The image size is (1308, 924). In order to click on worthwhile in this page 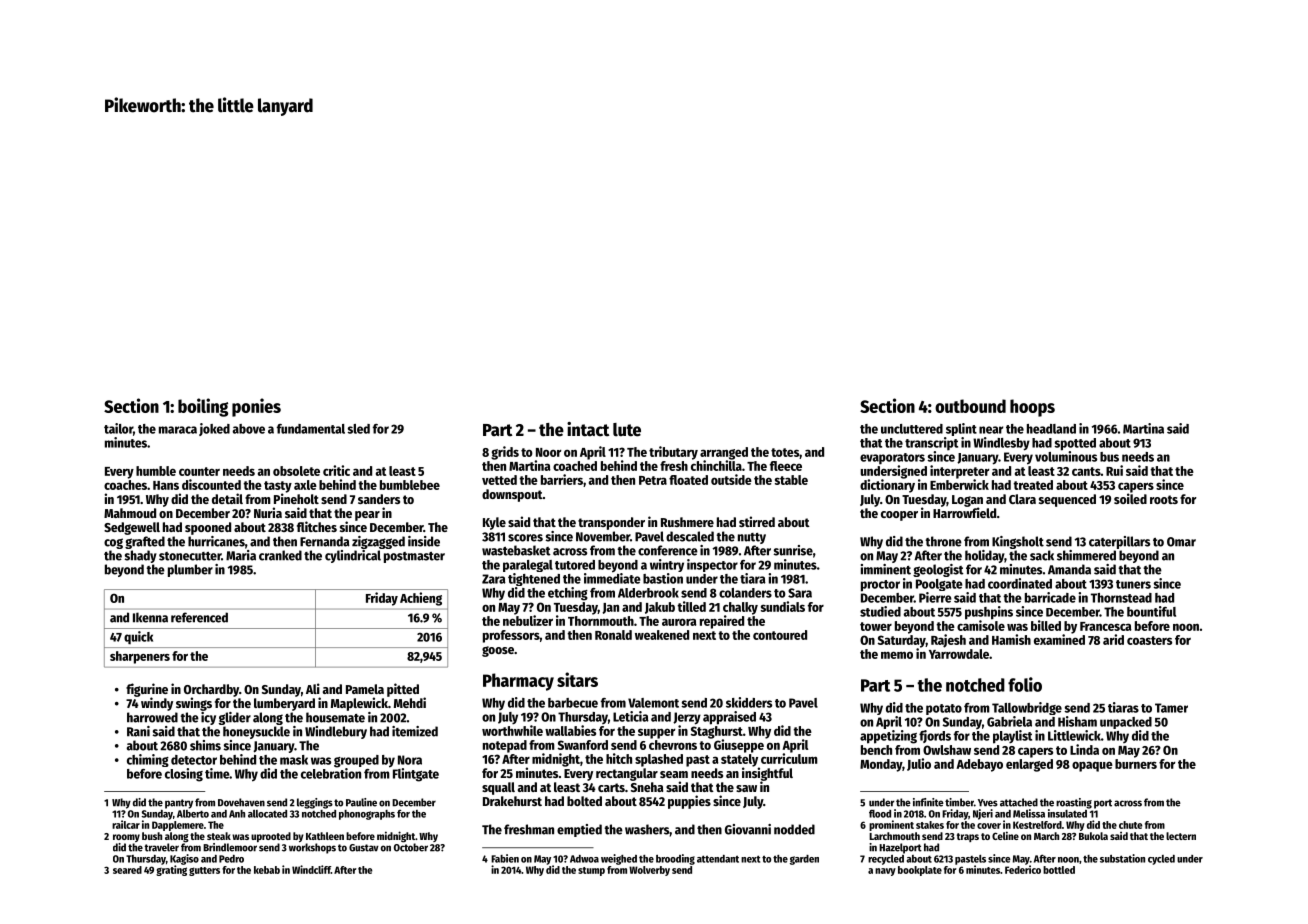, I will do `click(512, 730)`.
